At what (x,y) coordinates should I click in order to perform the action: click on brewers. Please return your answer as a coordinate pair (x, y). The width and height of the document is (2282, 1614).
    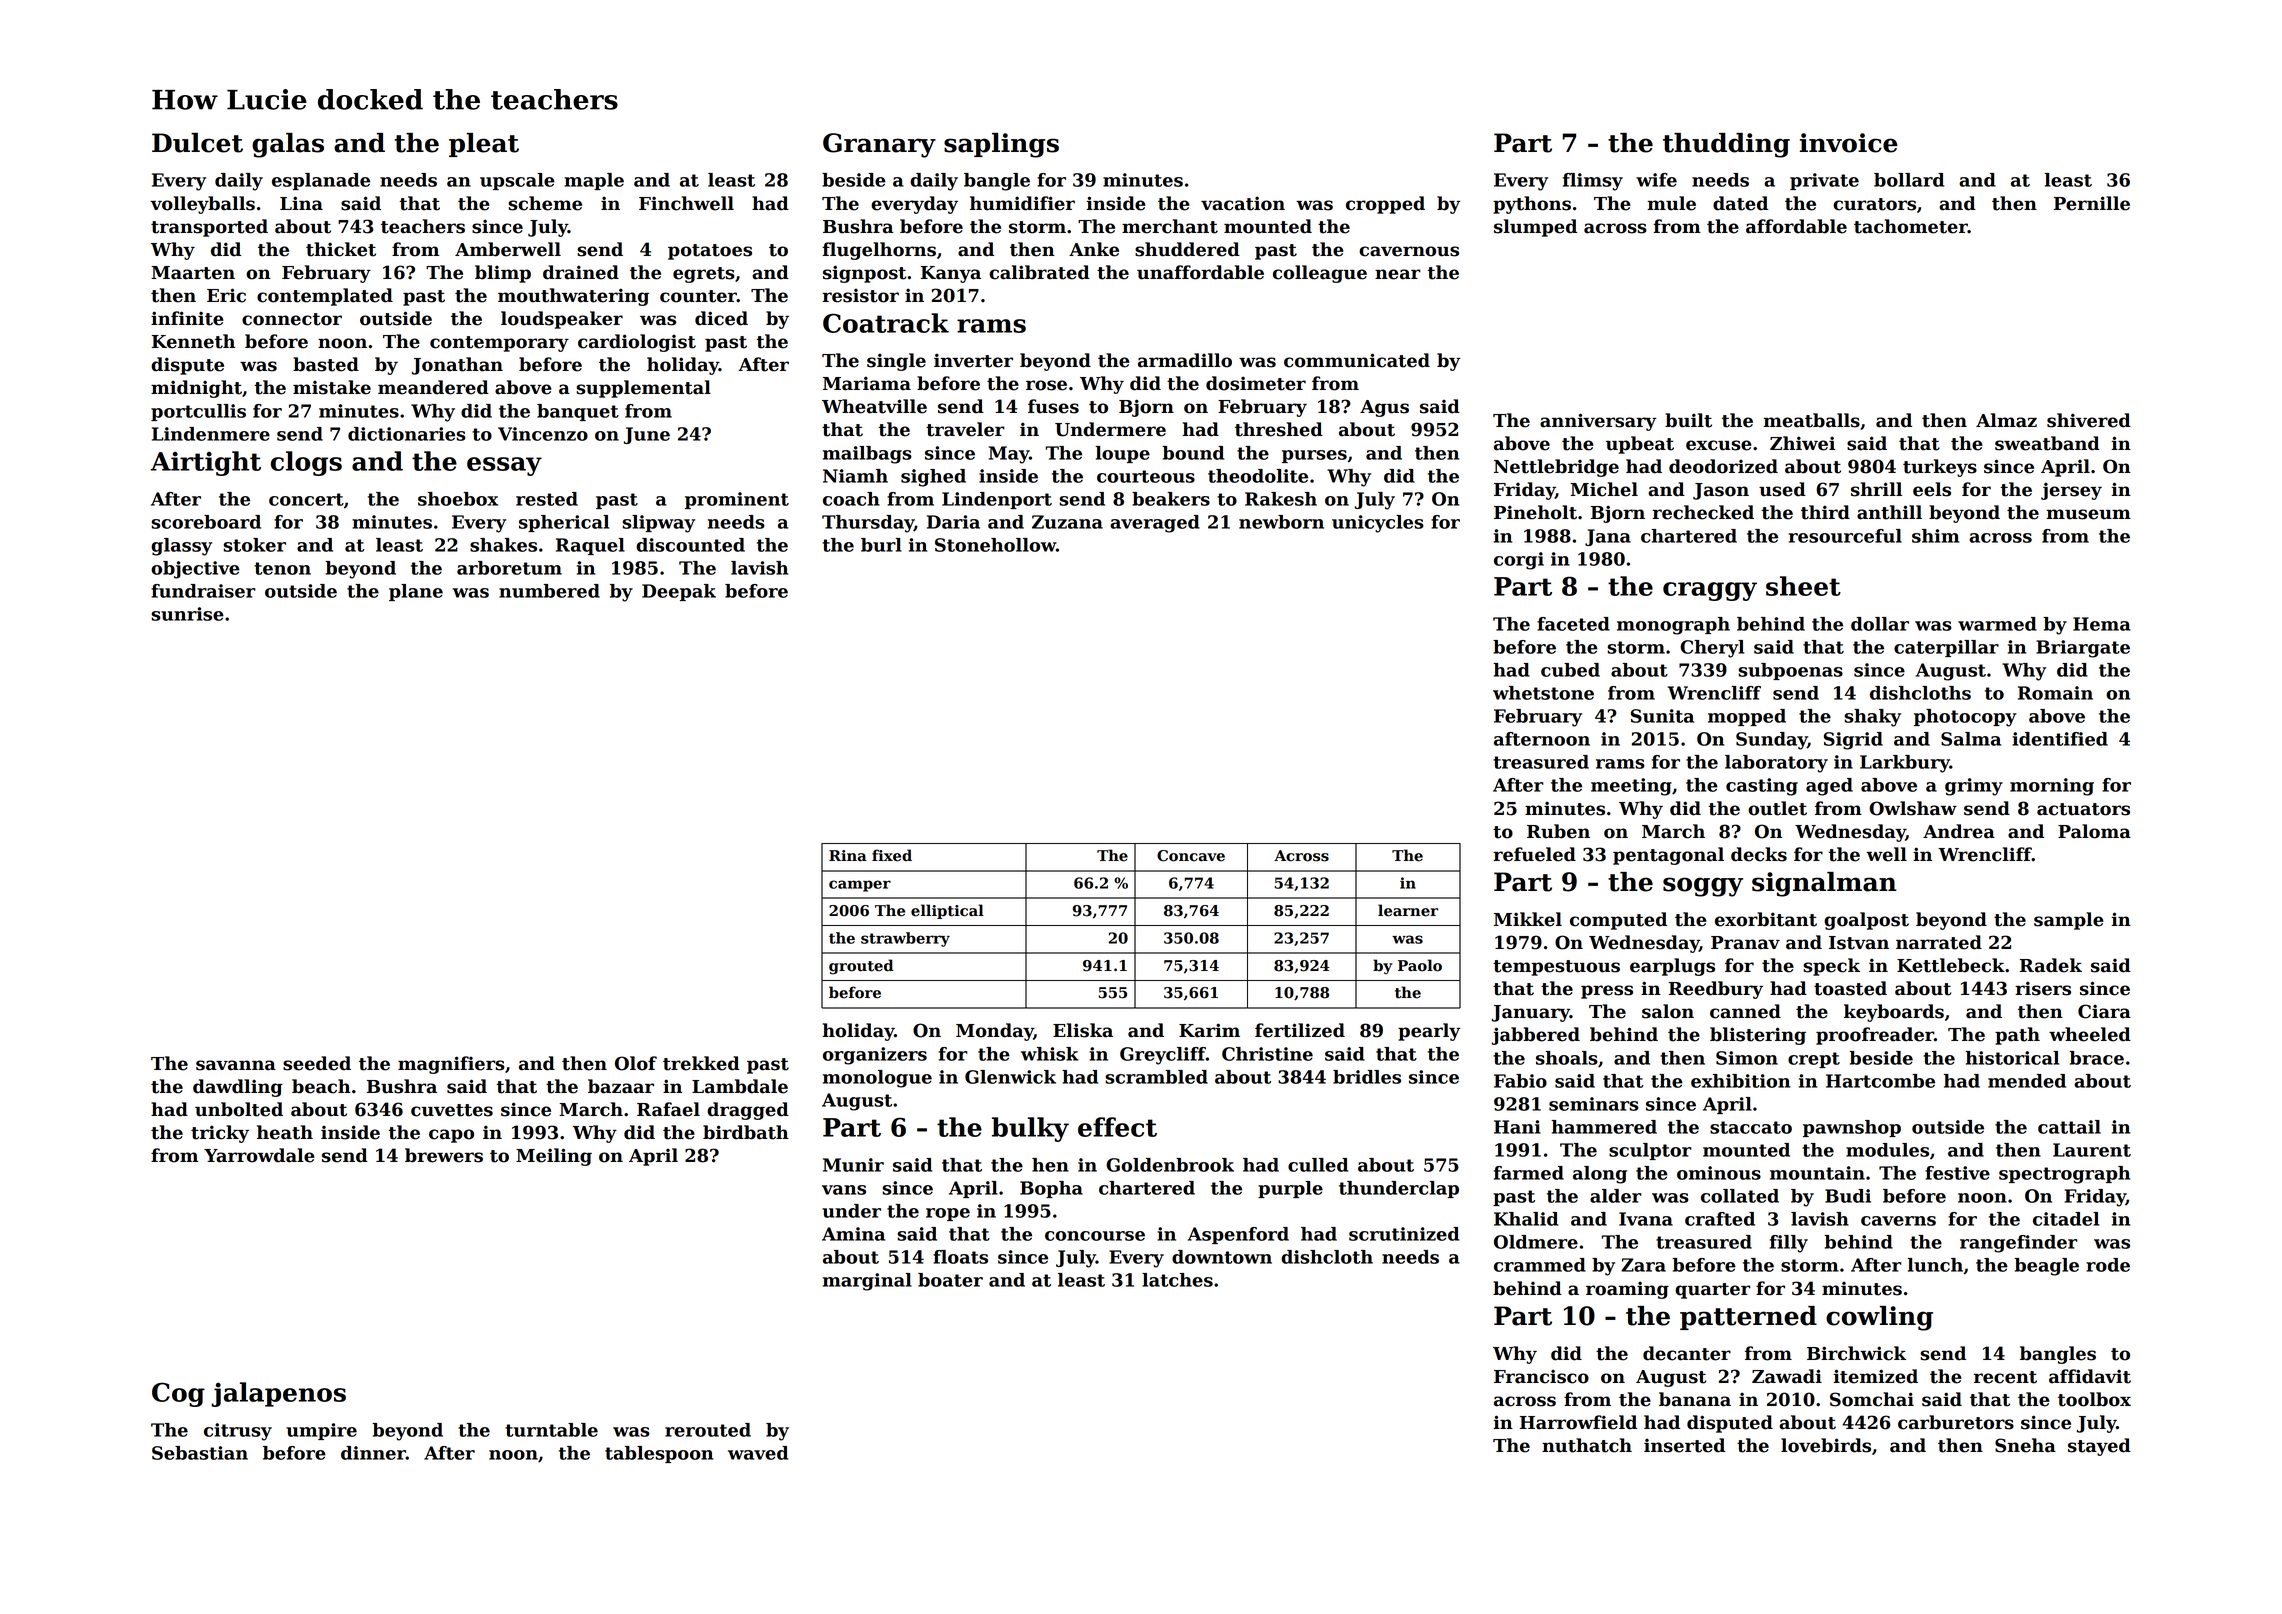
    Looking at the image, I should click on (444, 1155).
